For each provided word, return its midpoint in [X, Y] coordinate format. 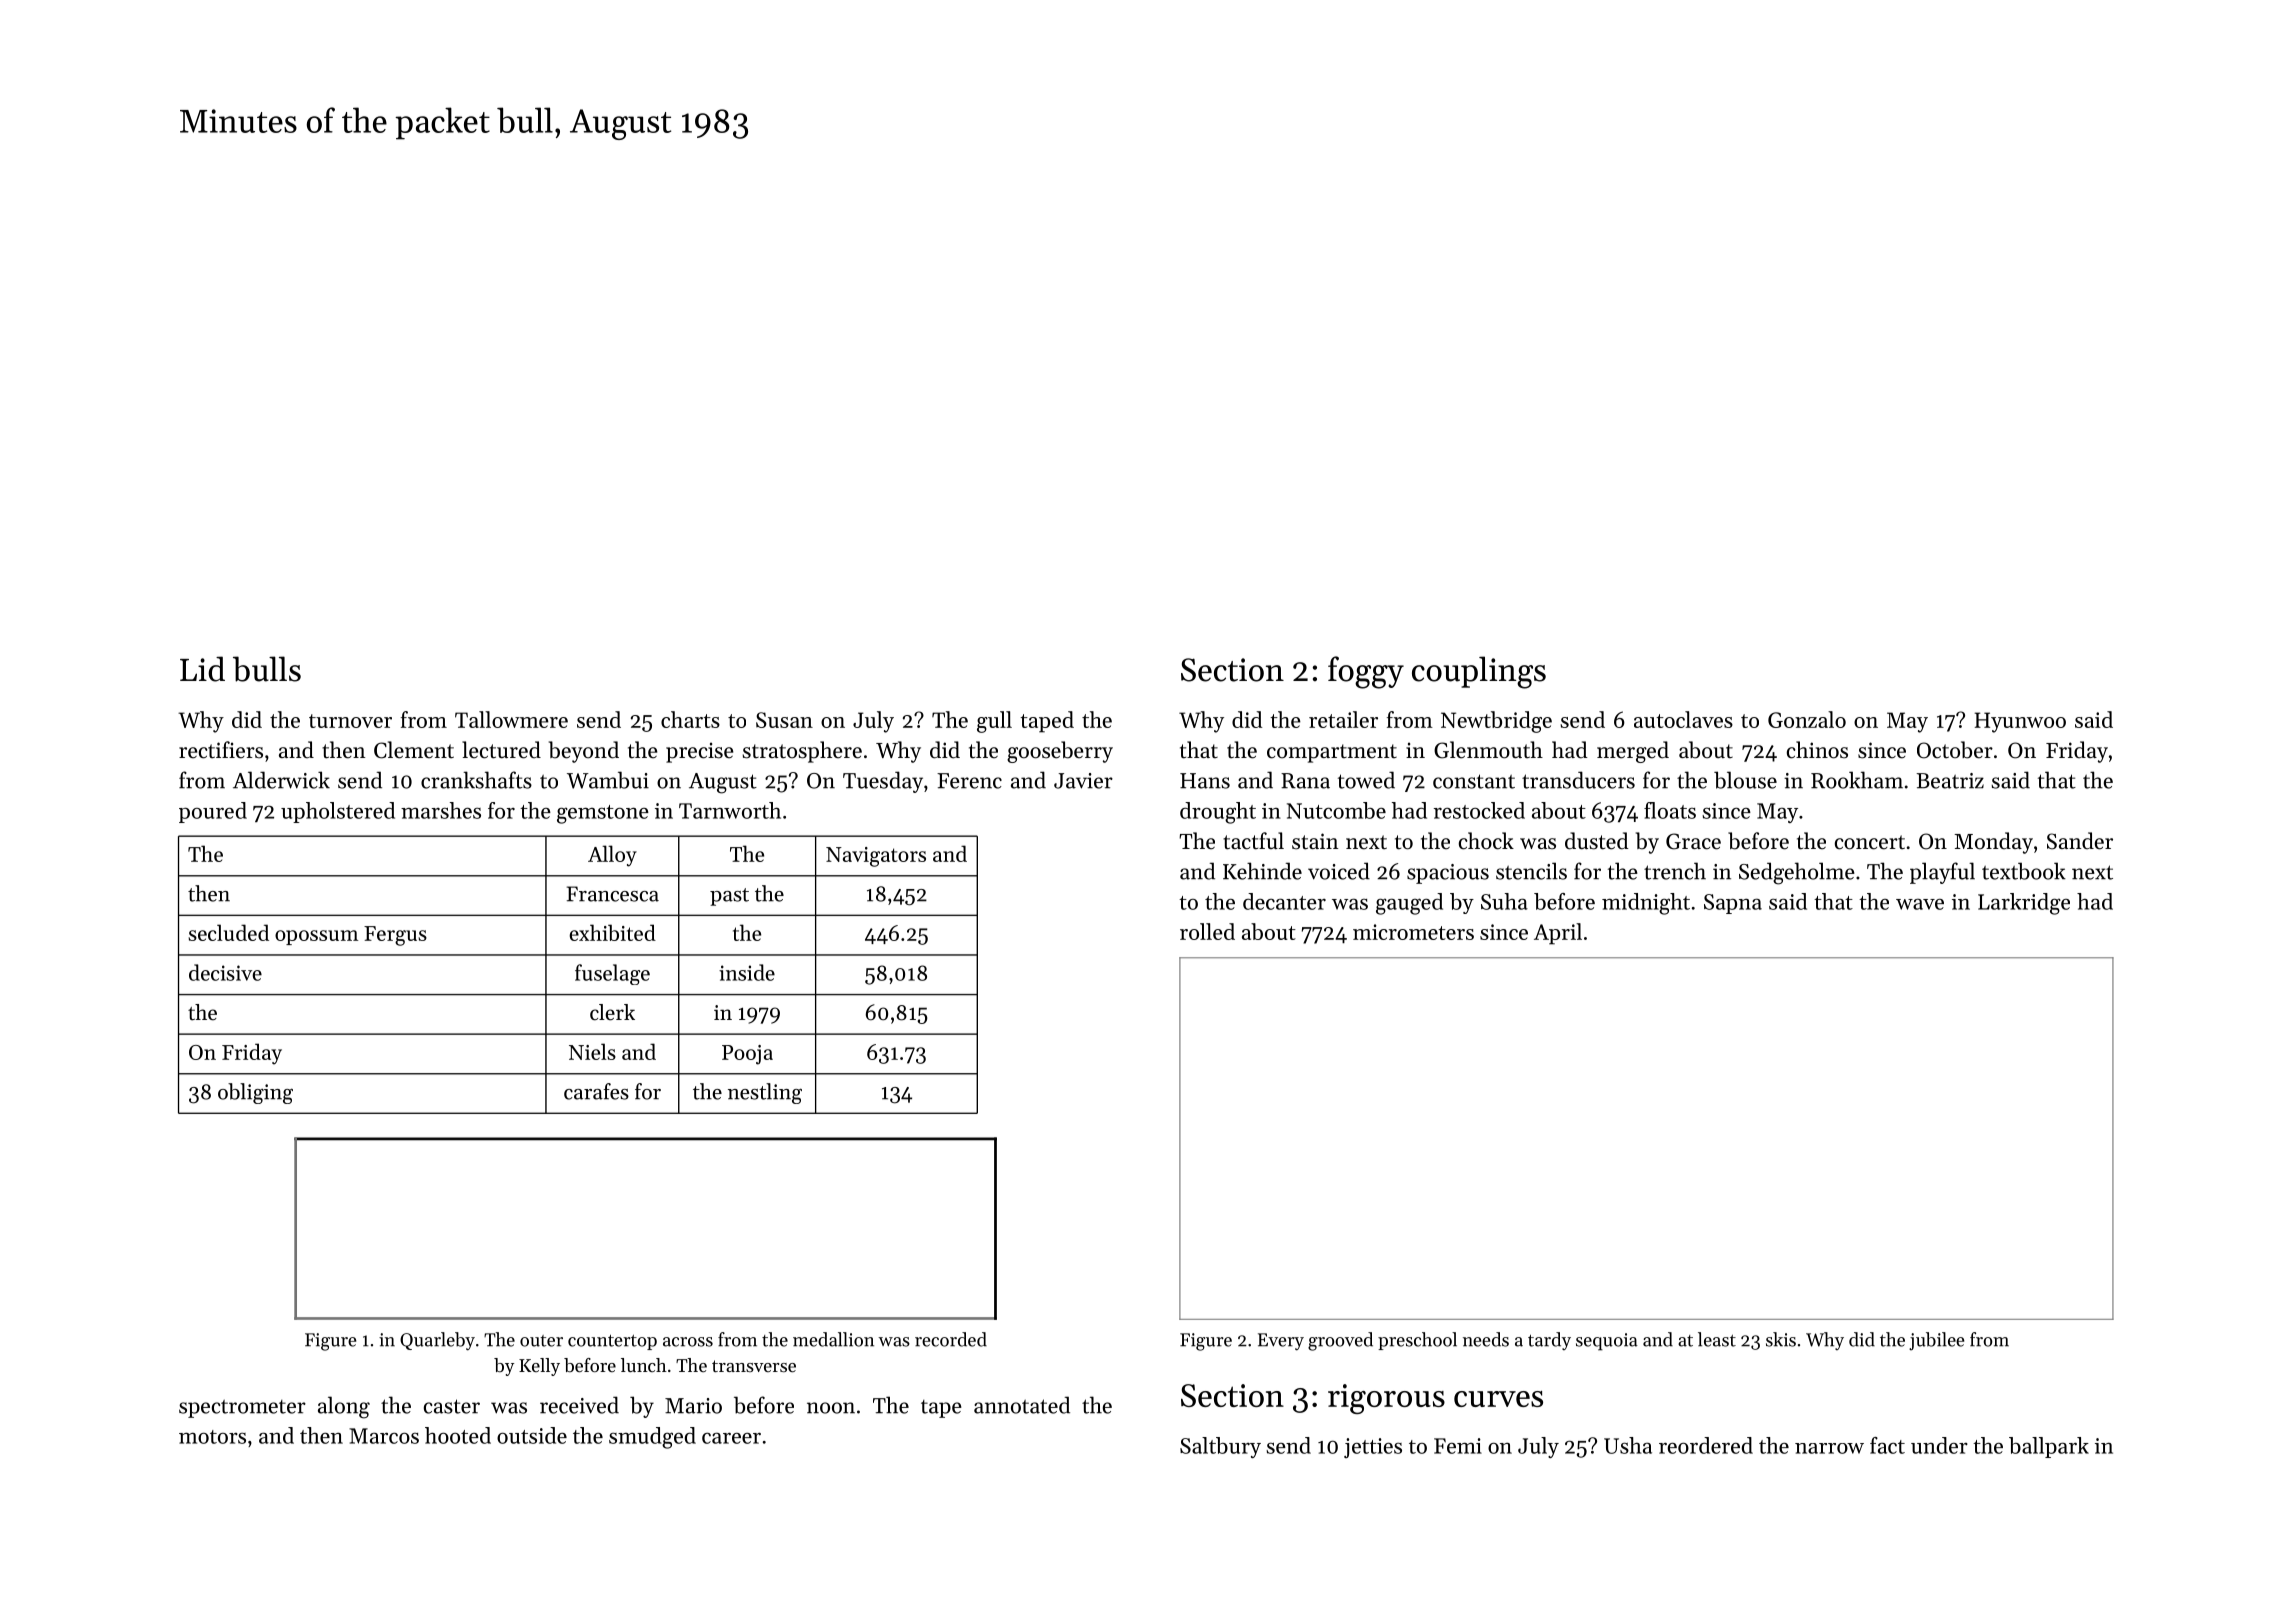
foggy [1366, 672]
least [1717, 1339]
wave [1920, 904]
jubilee [1936, 1341]
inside [747, 972]
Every [1281, 1342]
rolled [1207, 931]
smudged [652, 1438]
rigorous [1386, 1399]
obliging [255, 1093]
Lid [202, 669]
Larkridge [2024, 904]
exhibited [612, 932]
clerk [612, 1012]
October [1955, 750]
